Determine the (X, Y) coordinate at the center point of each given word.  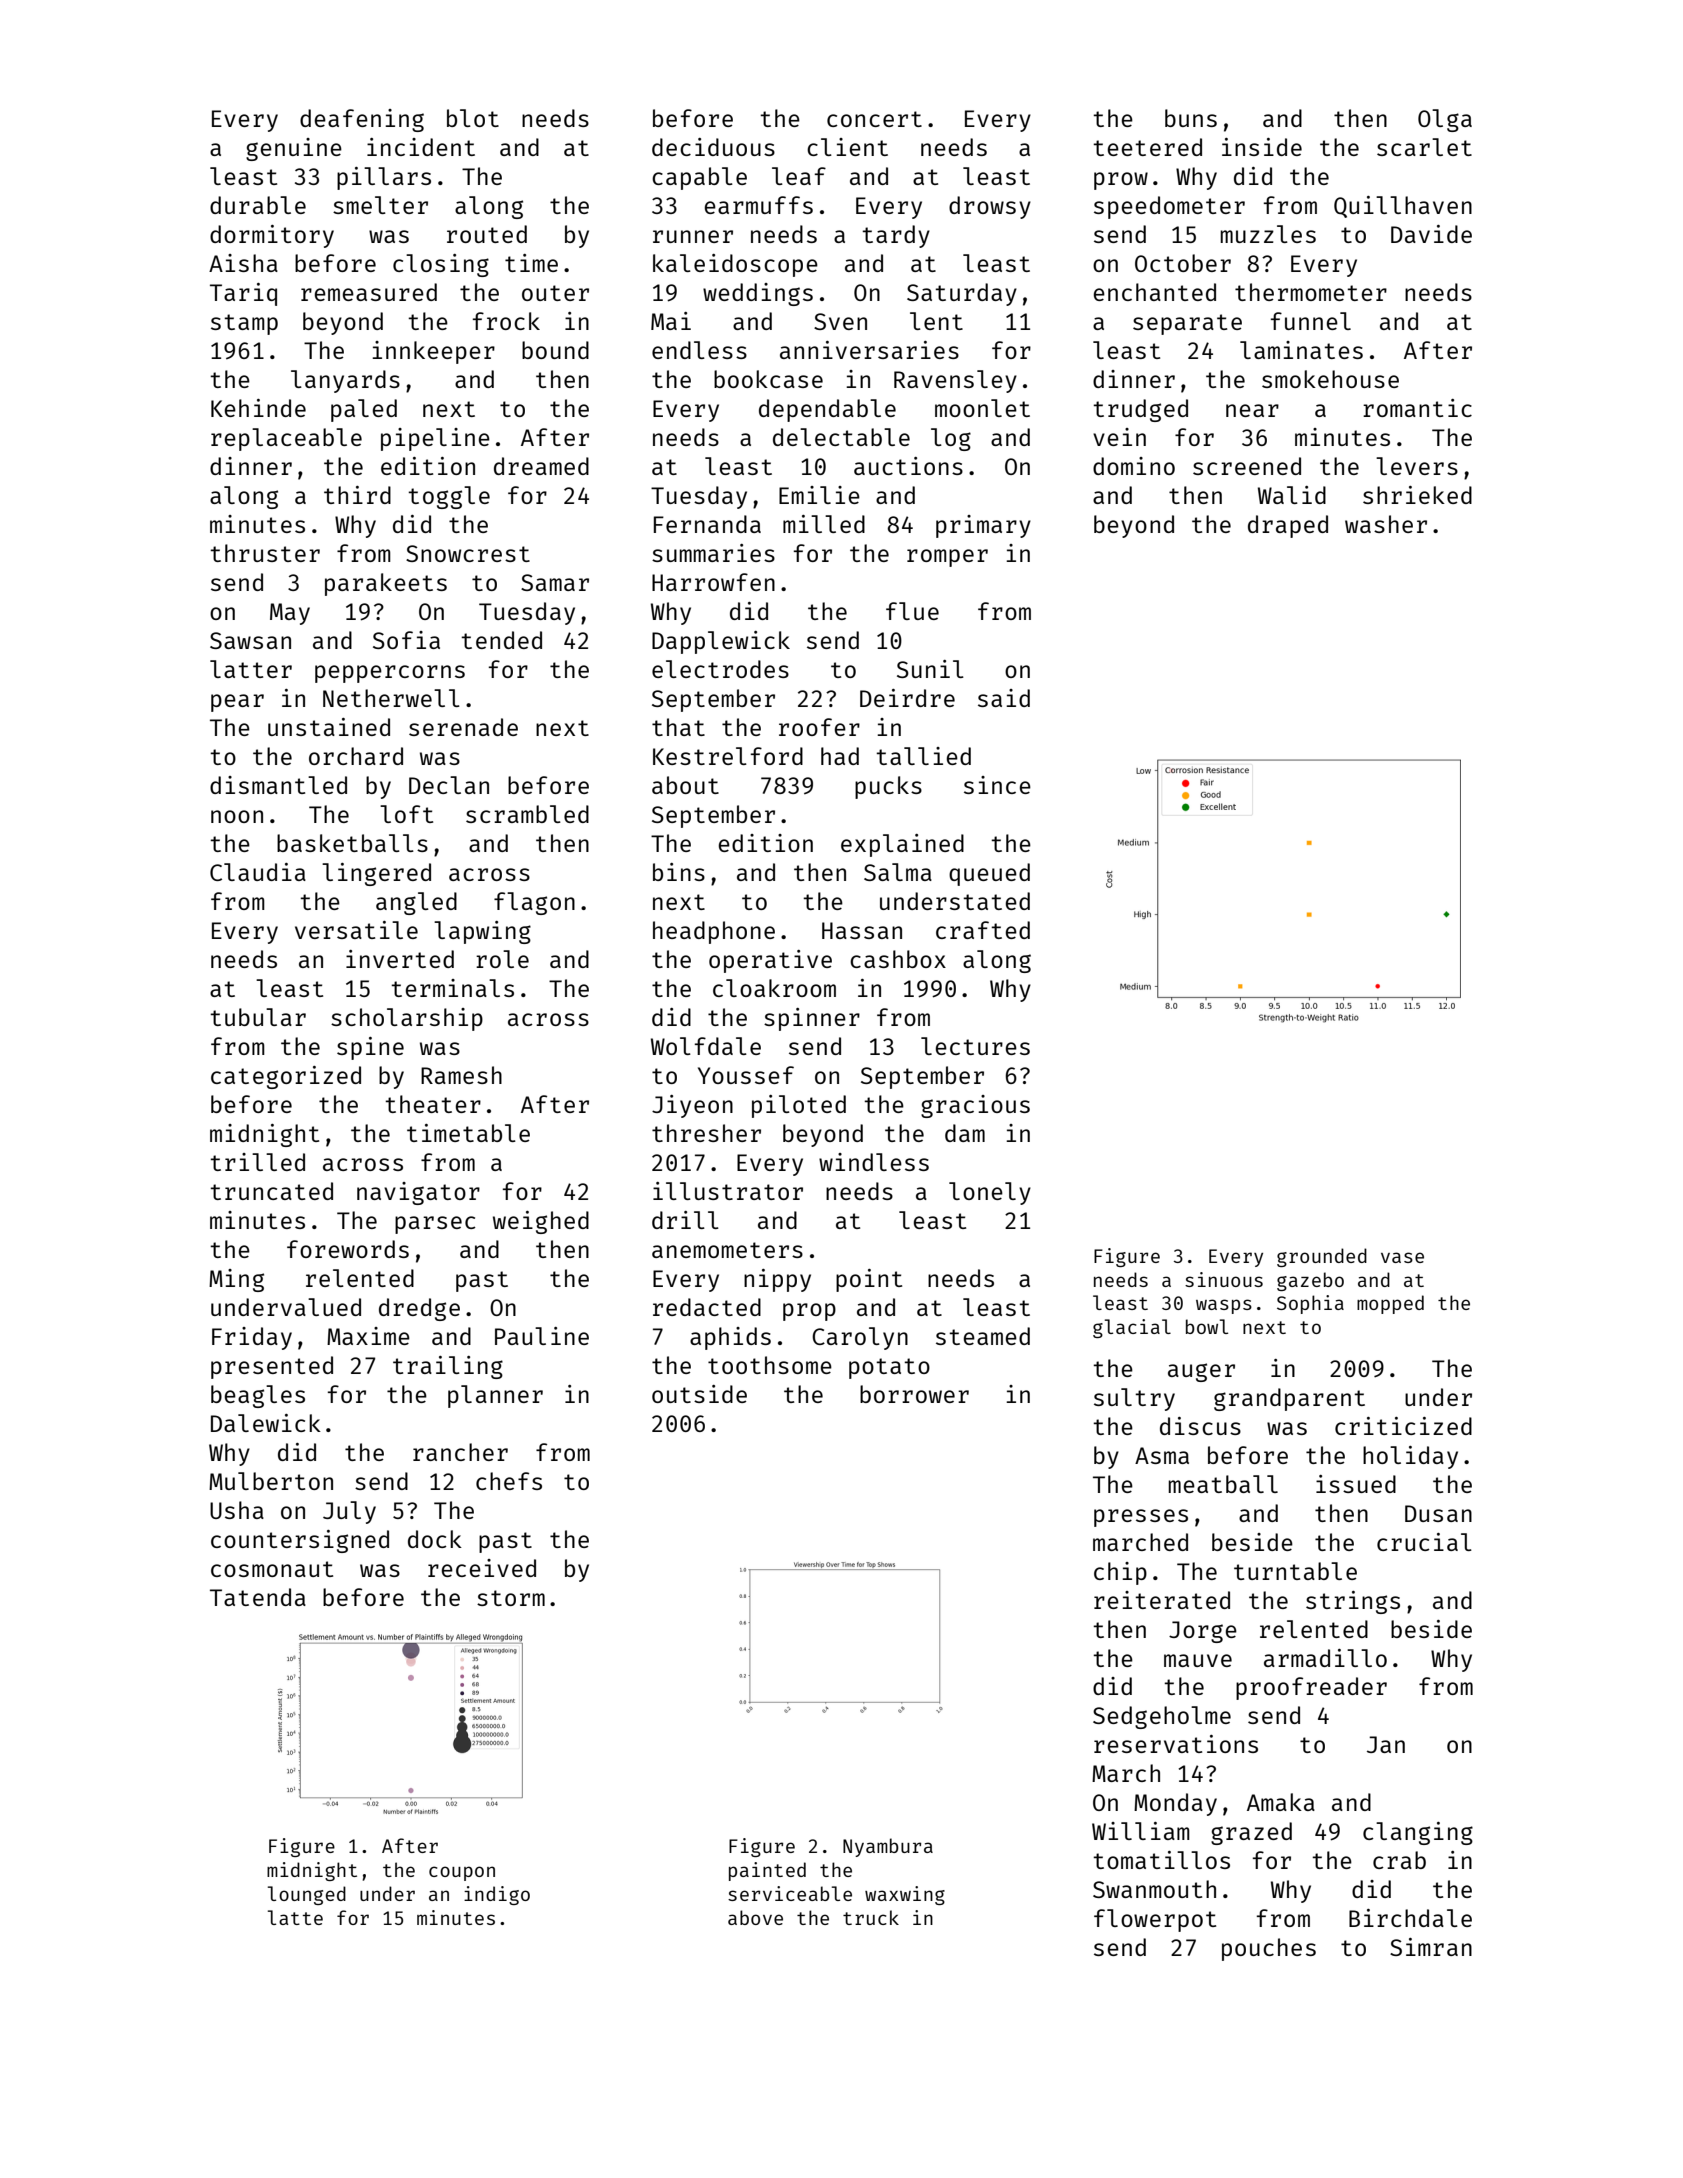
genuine (294, 149)
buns (1191, 118)
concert (874, 119)
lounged (307, 1895)
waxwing (905, 1895)
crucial (1424, 1542)
